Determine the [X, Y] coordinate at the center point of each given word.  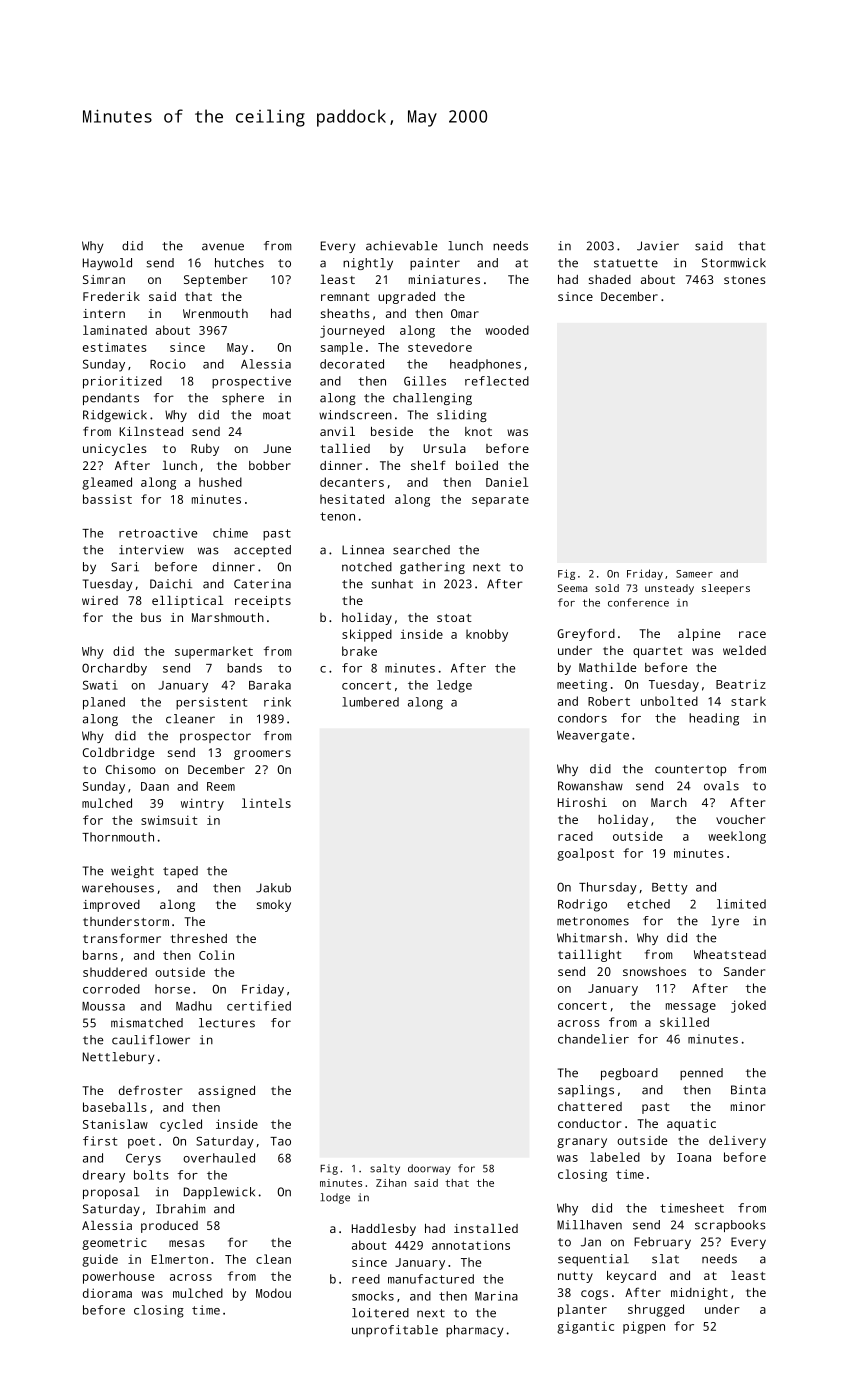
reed [366, 1279]
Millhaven [589, 1225]
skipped [367, 635]
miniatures [444, 279]
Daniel [507, 482]
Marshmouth [228, 617]
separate [500, 501]
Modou [273, 1293]
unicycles [115, 450]
